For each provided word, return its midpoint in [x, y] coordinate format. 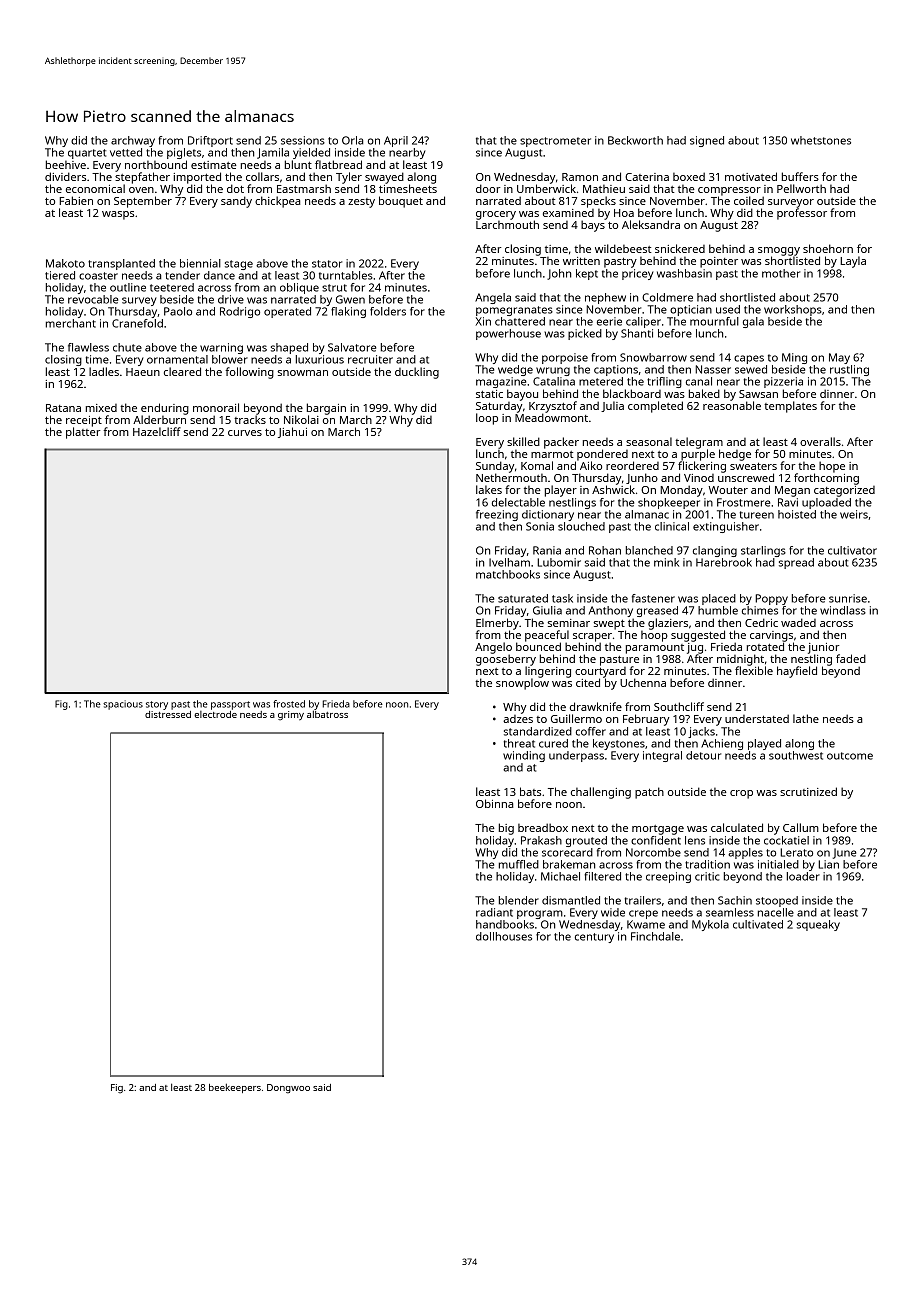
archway [133, 141]
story [157, 705]
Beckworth [635, 140]
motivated [751, 176]
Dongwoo [288, 1089]
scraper [592, 637]
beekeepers [235, 1088]
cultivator [852, 550]
